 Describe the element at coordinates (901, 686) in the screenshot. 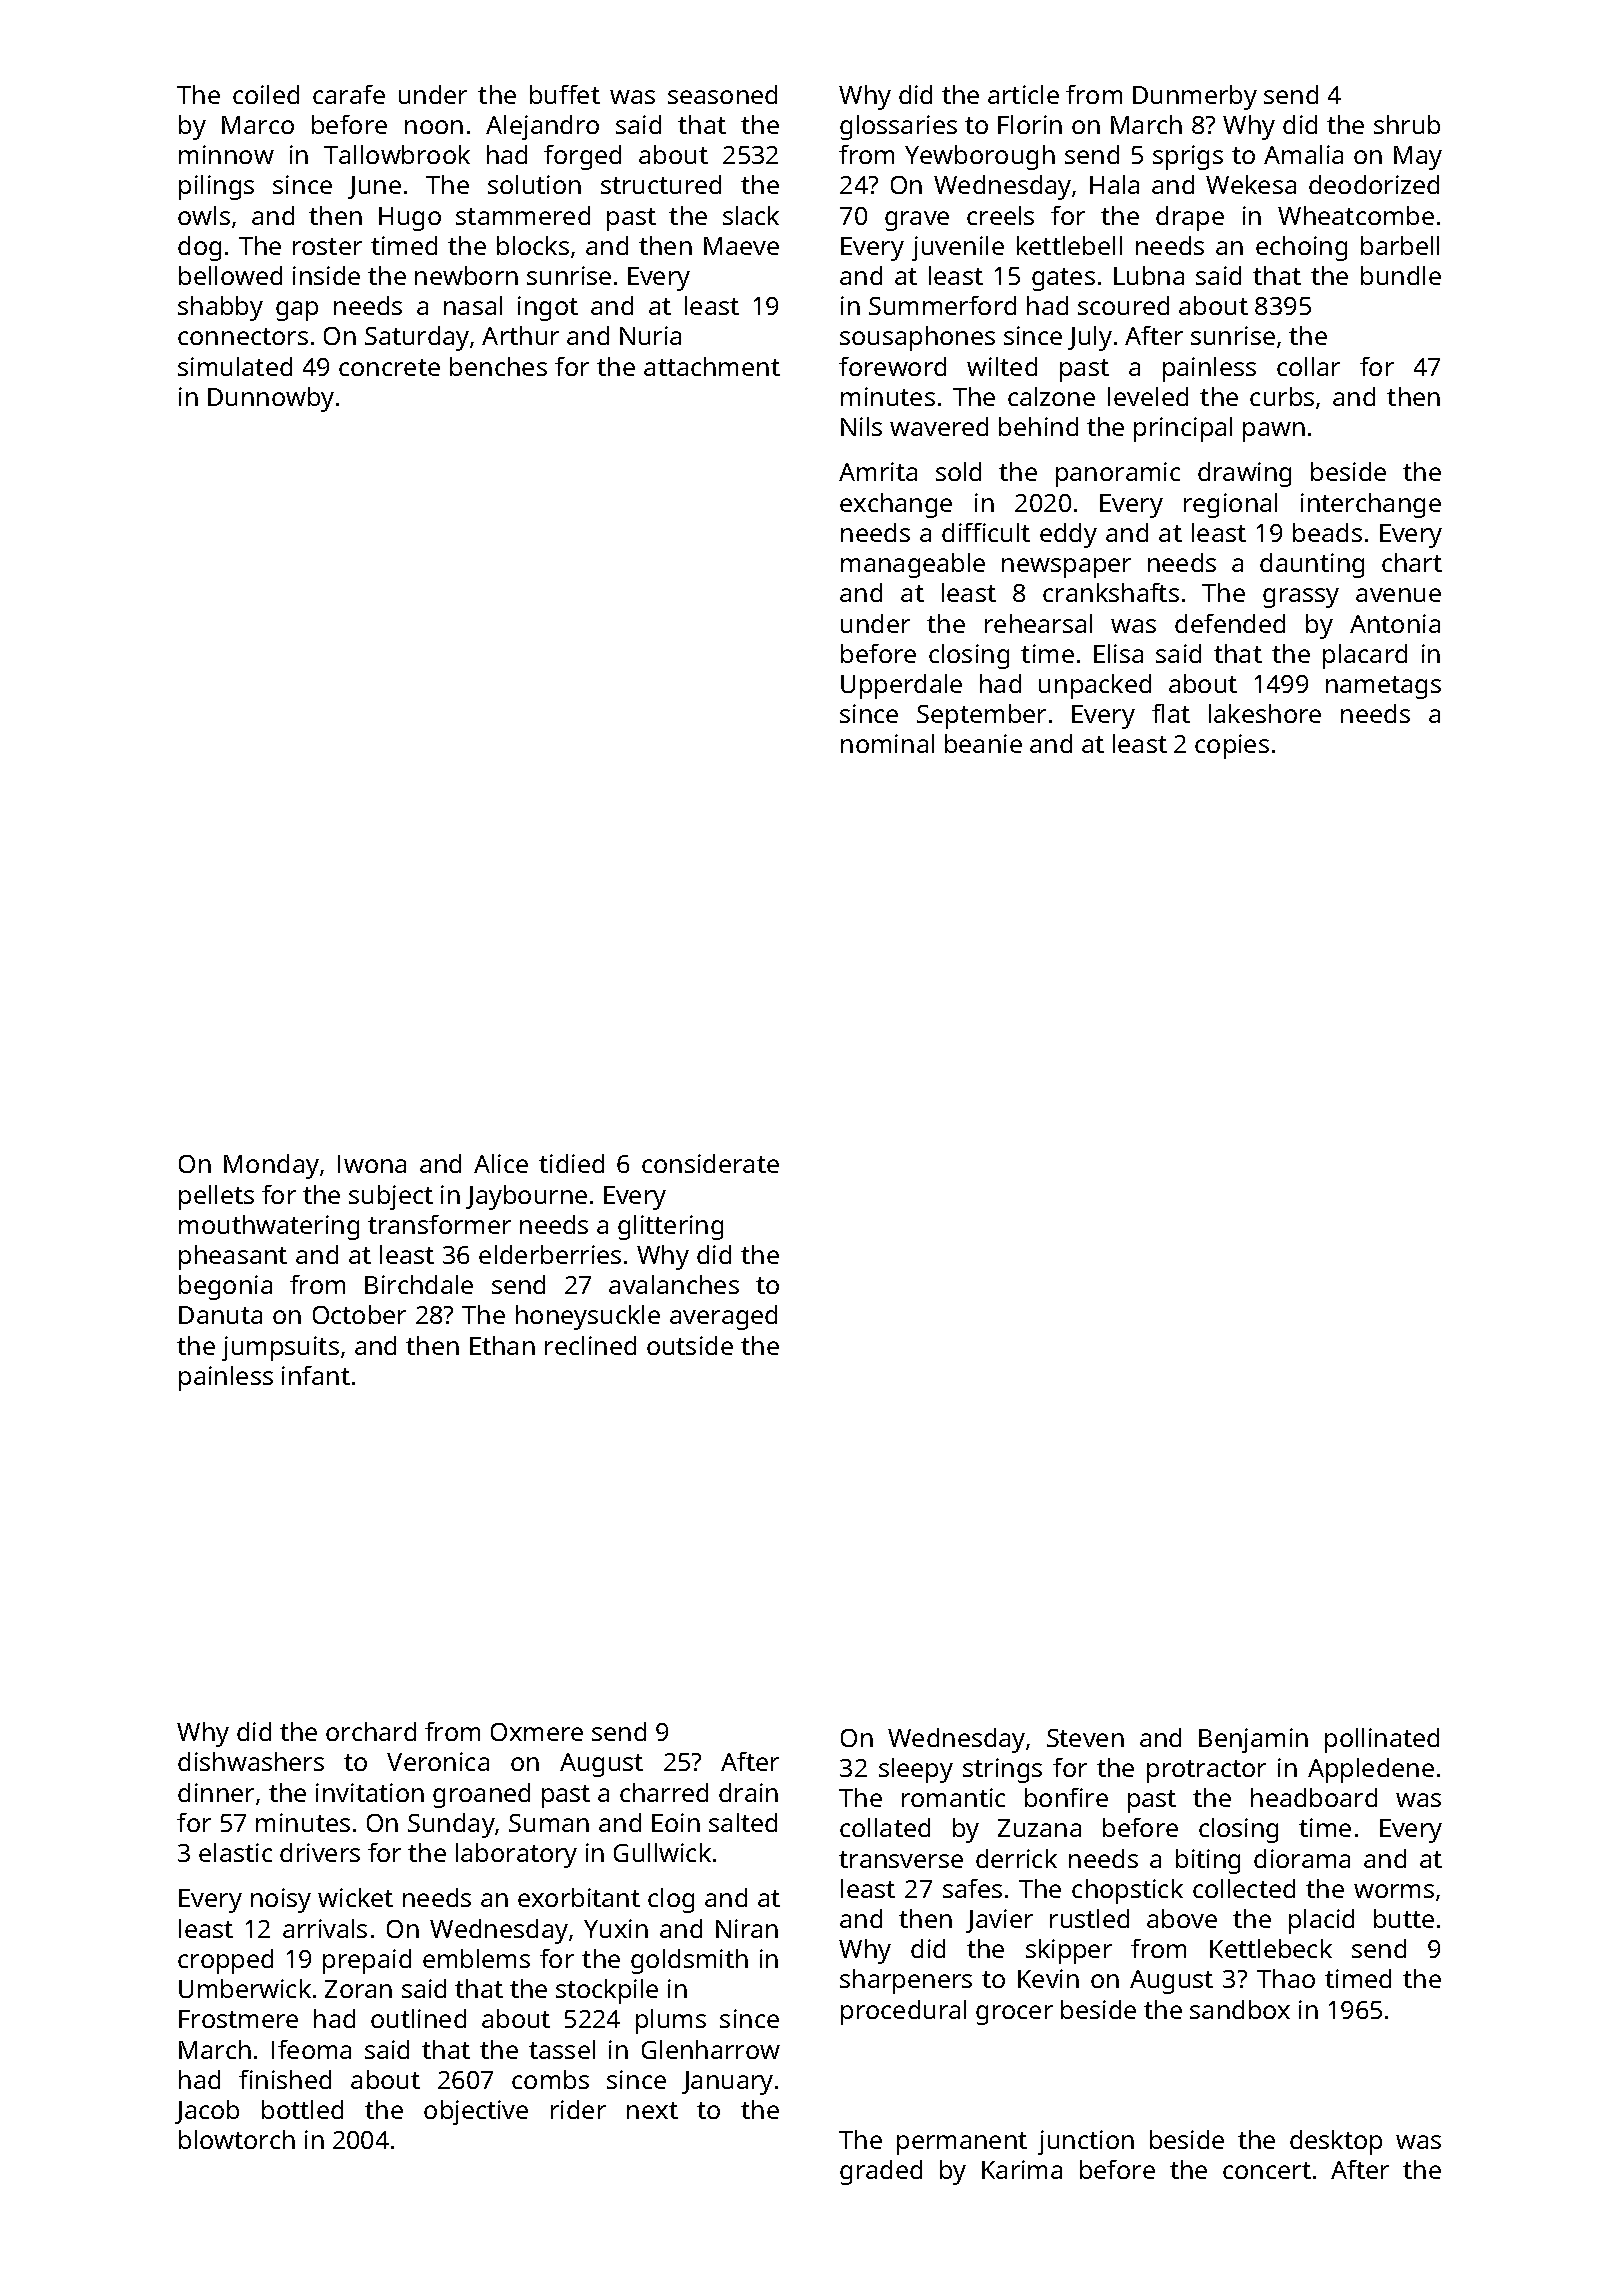

I see `Upperdale` at that location.
